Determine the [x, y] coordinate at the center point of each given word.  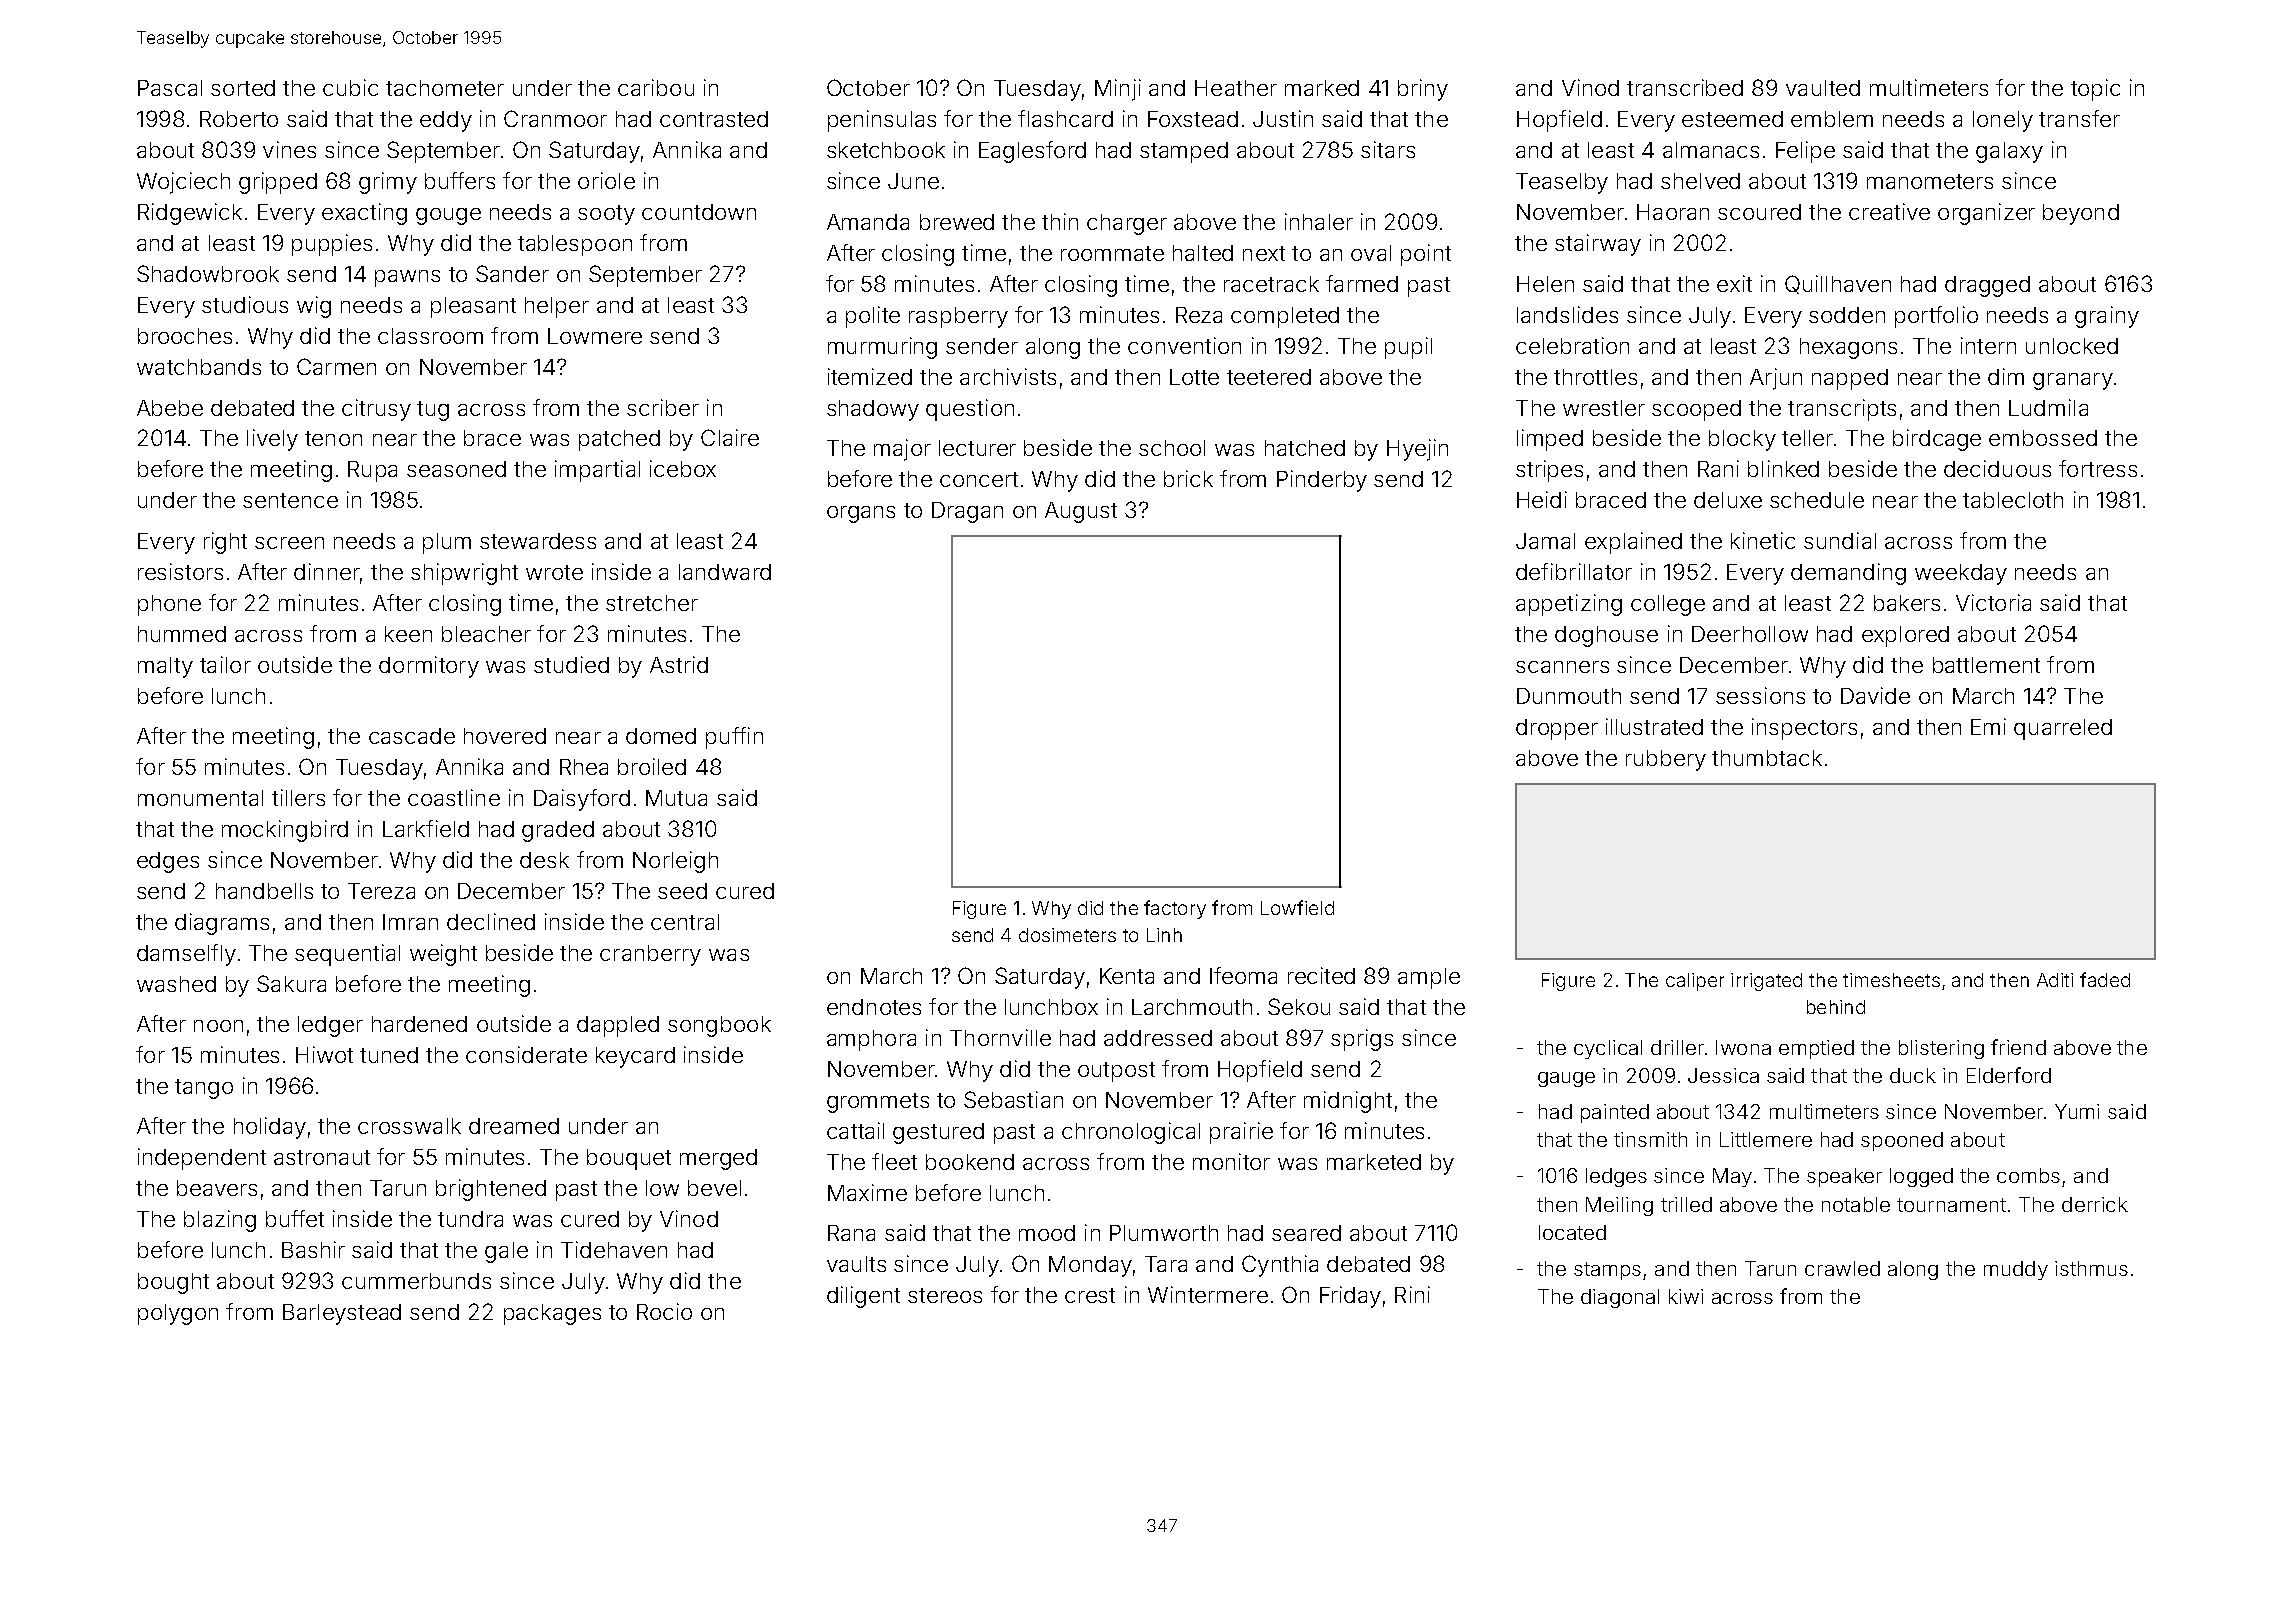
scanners [1562, 667]
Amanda [868, 222]
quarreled [2063, 729]
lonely [2003, 121]
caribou [656, 87]
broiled [652, 766]
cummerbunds [416, 1281]
